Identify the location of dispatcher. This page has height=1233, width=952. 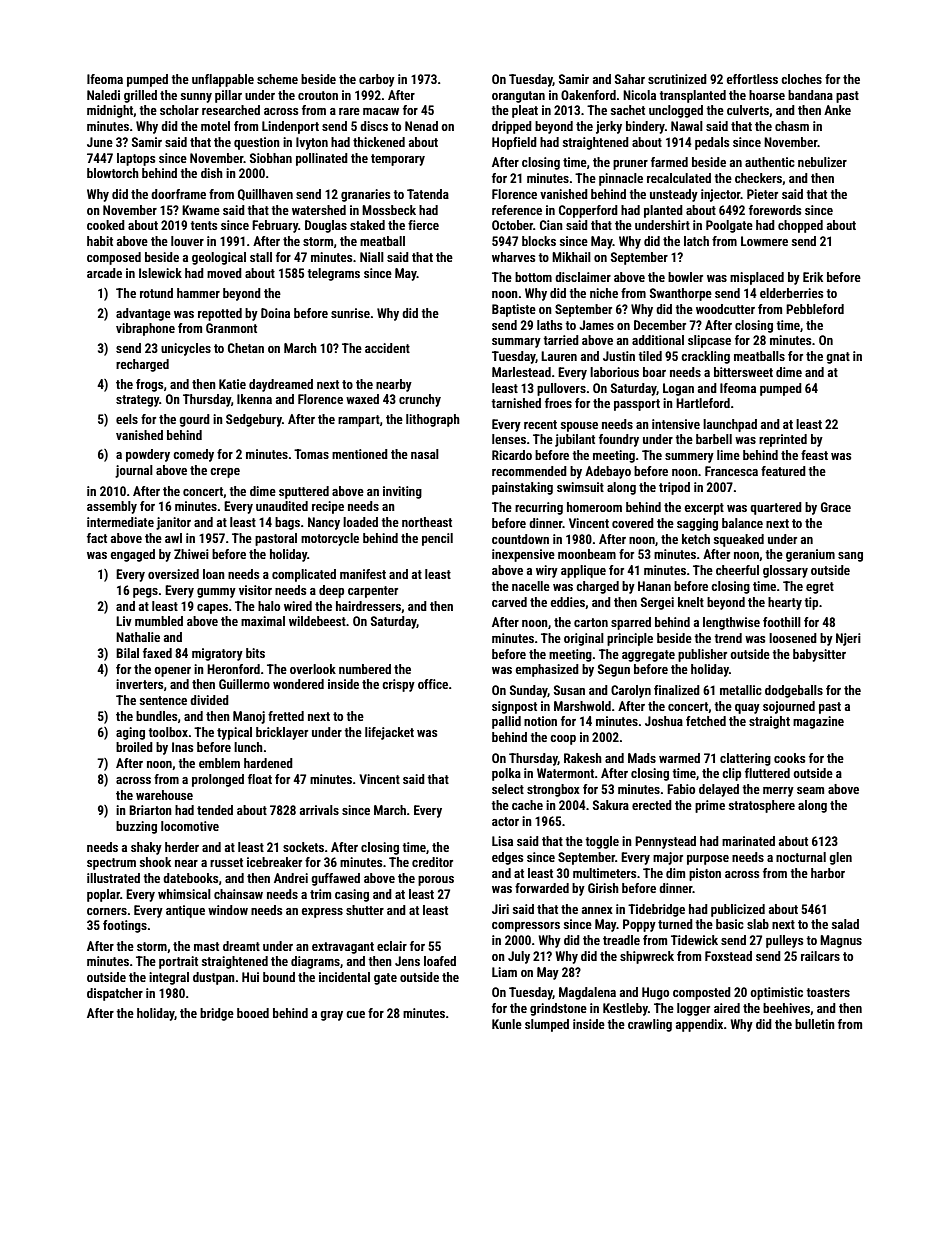
(115, 994).
